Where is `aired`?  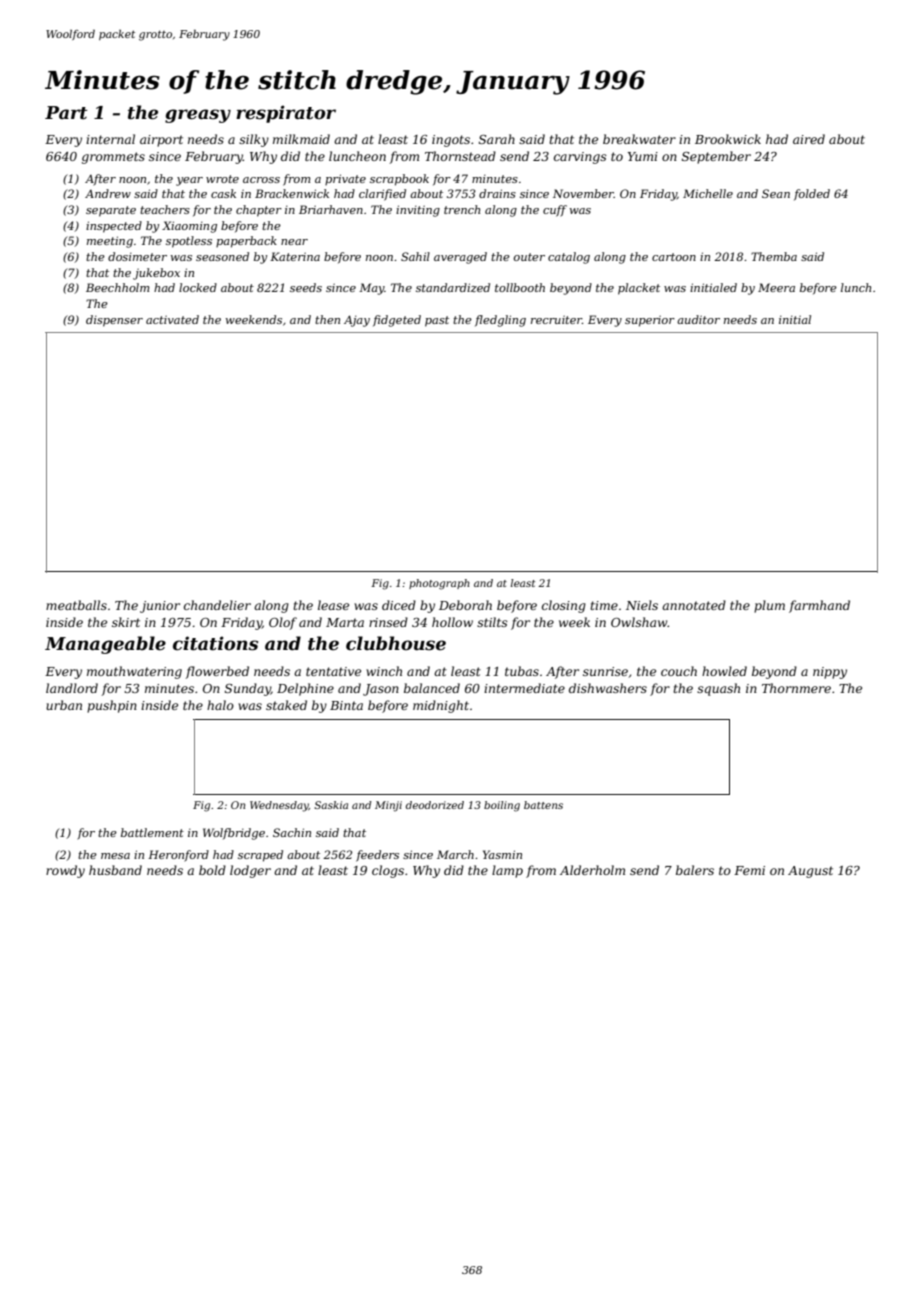
aired is located at coordinates (809, 139).
